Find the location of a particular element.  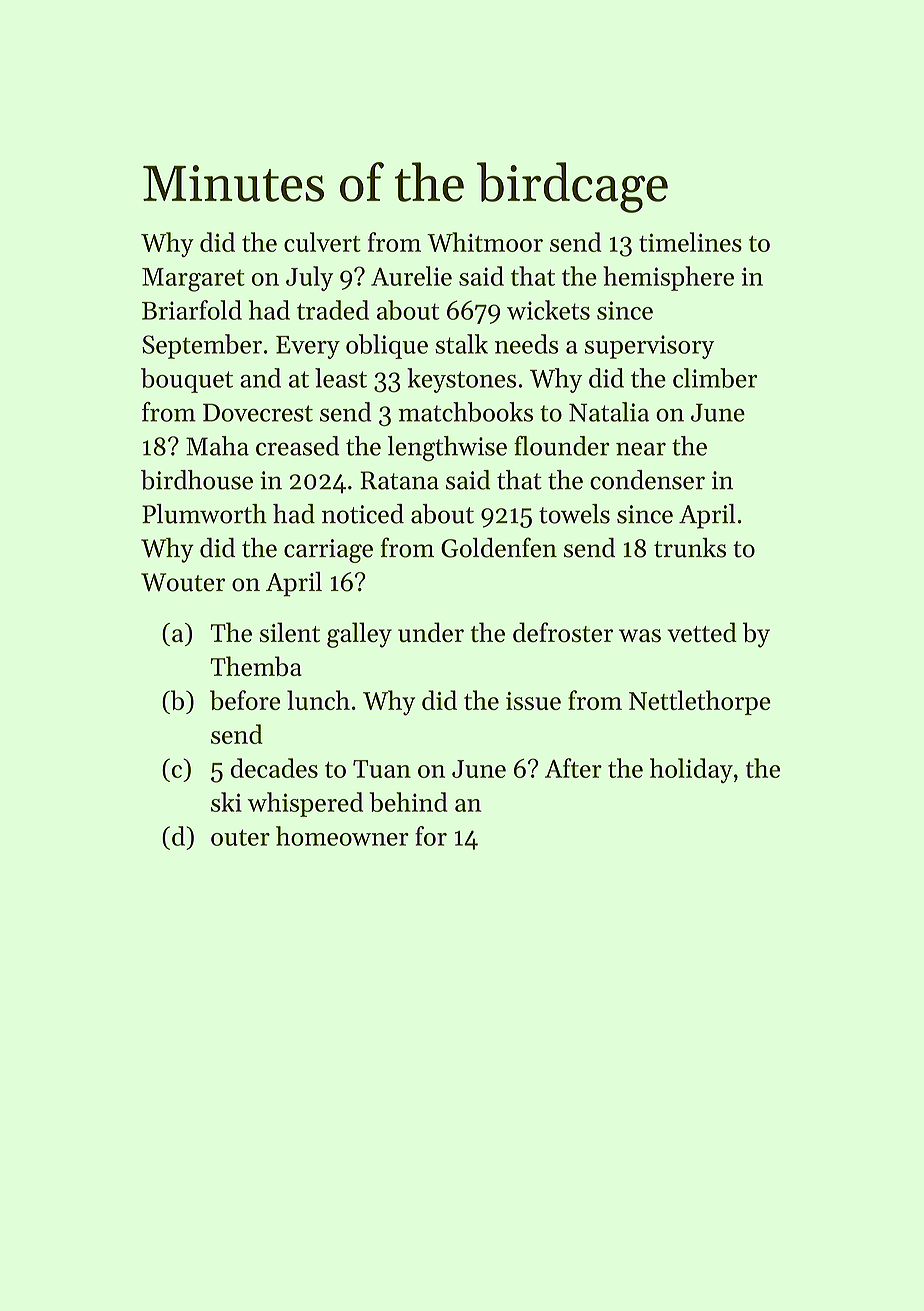

behind is located at coordinates (408, 802).
